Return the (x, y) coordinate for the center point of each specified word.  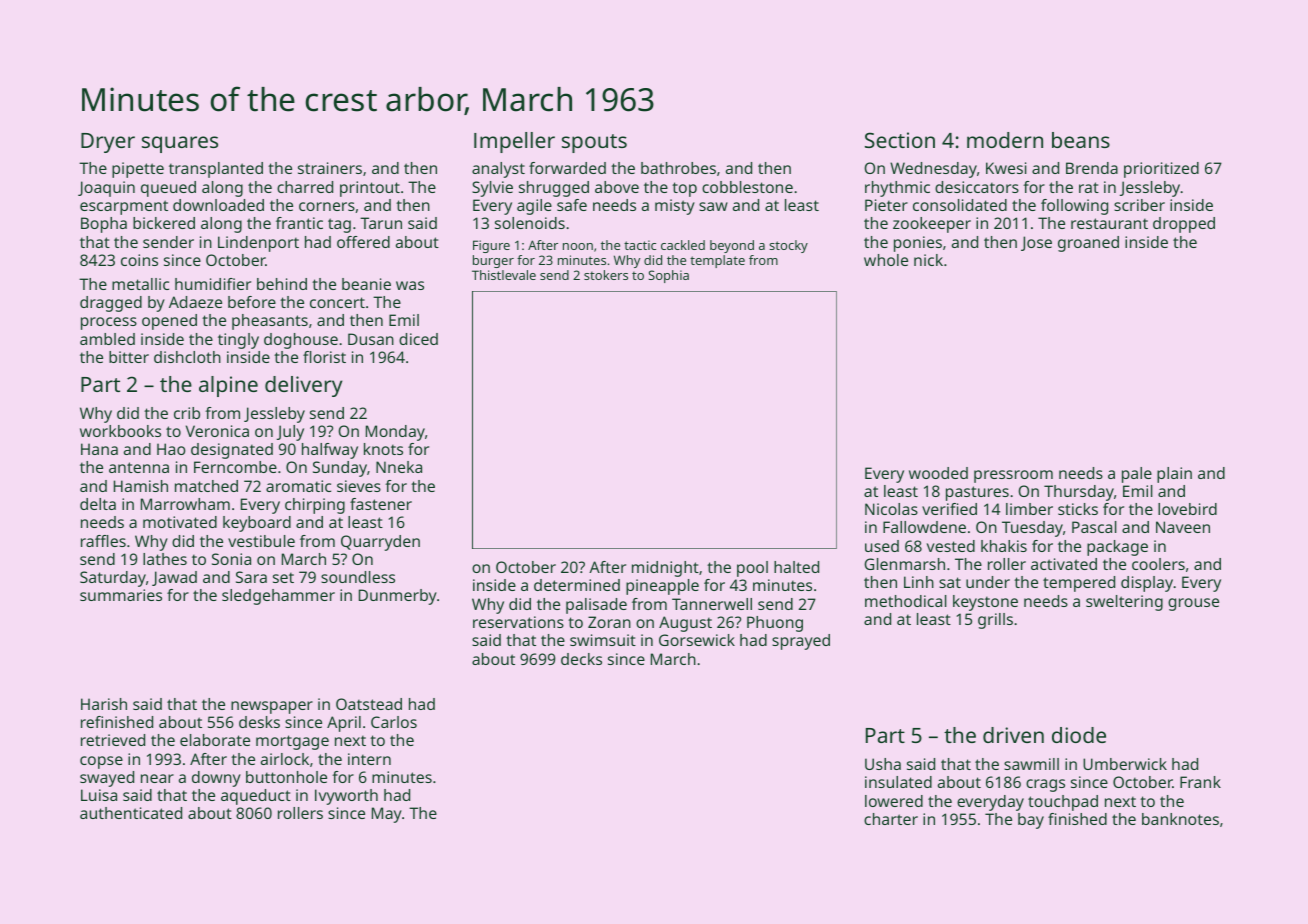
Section (900, 140)
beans (1081, 140)
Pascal (1094, 527)
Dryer (108, 143)
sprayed (801, 642)
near (157, 778)
